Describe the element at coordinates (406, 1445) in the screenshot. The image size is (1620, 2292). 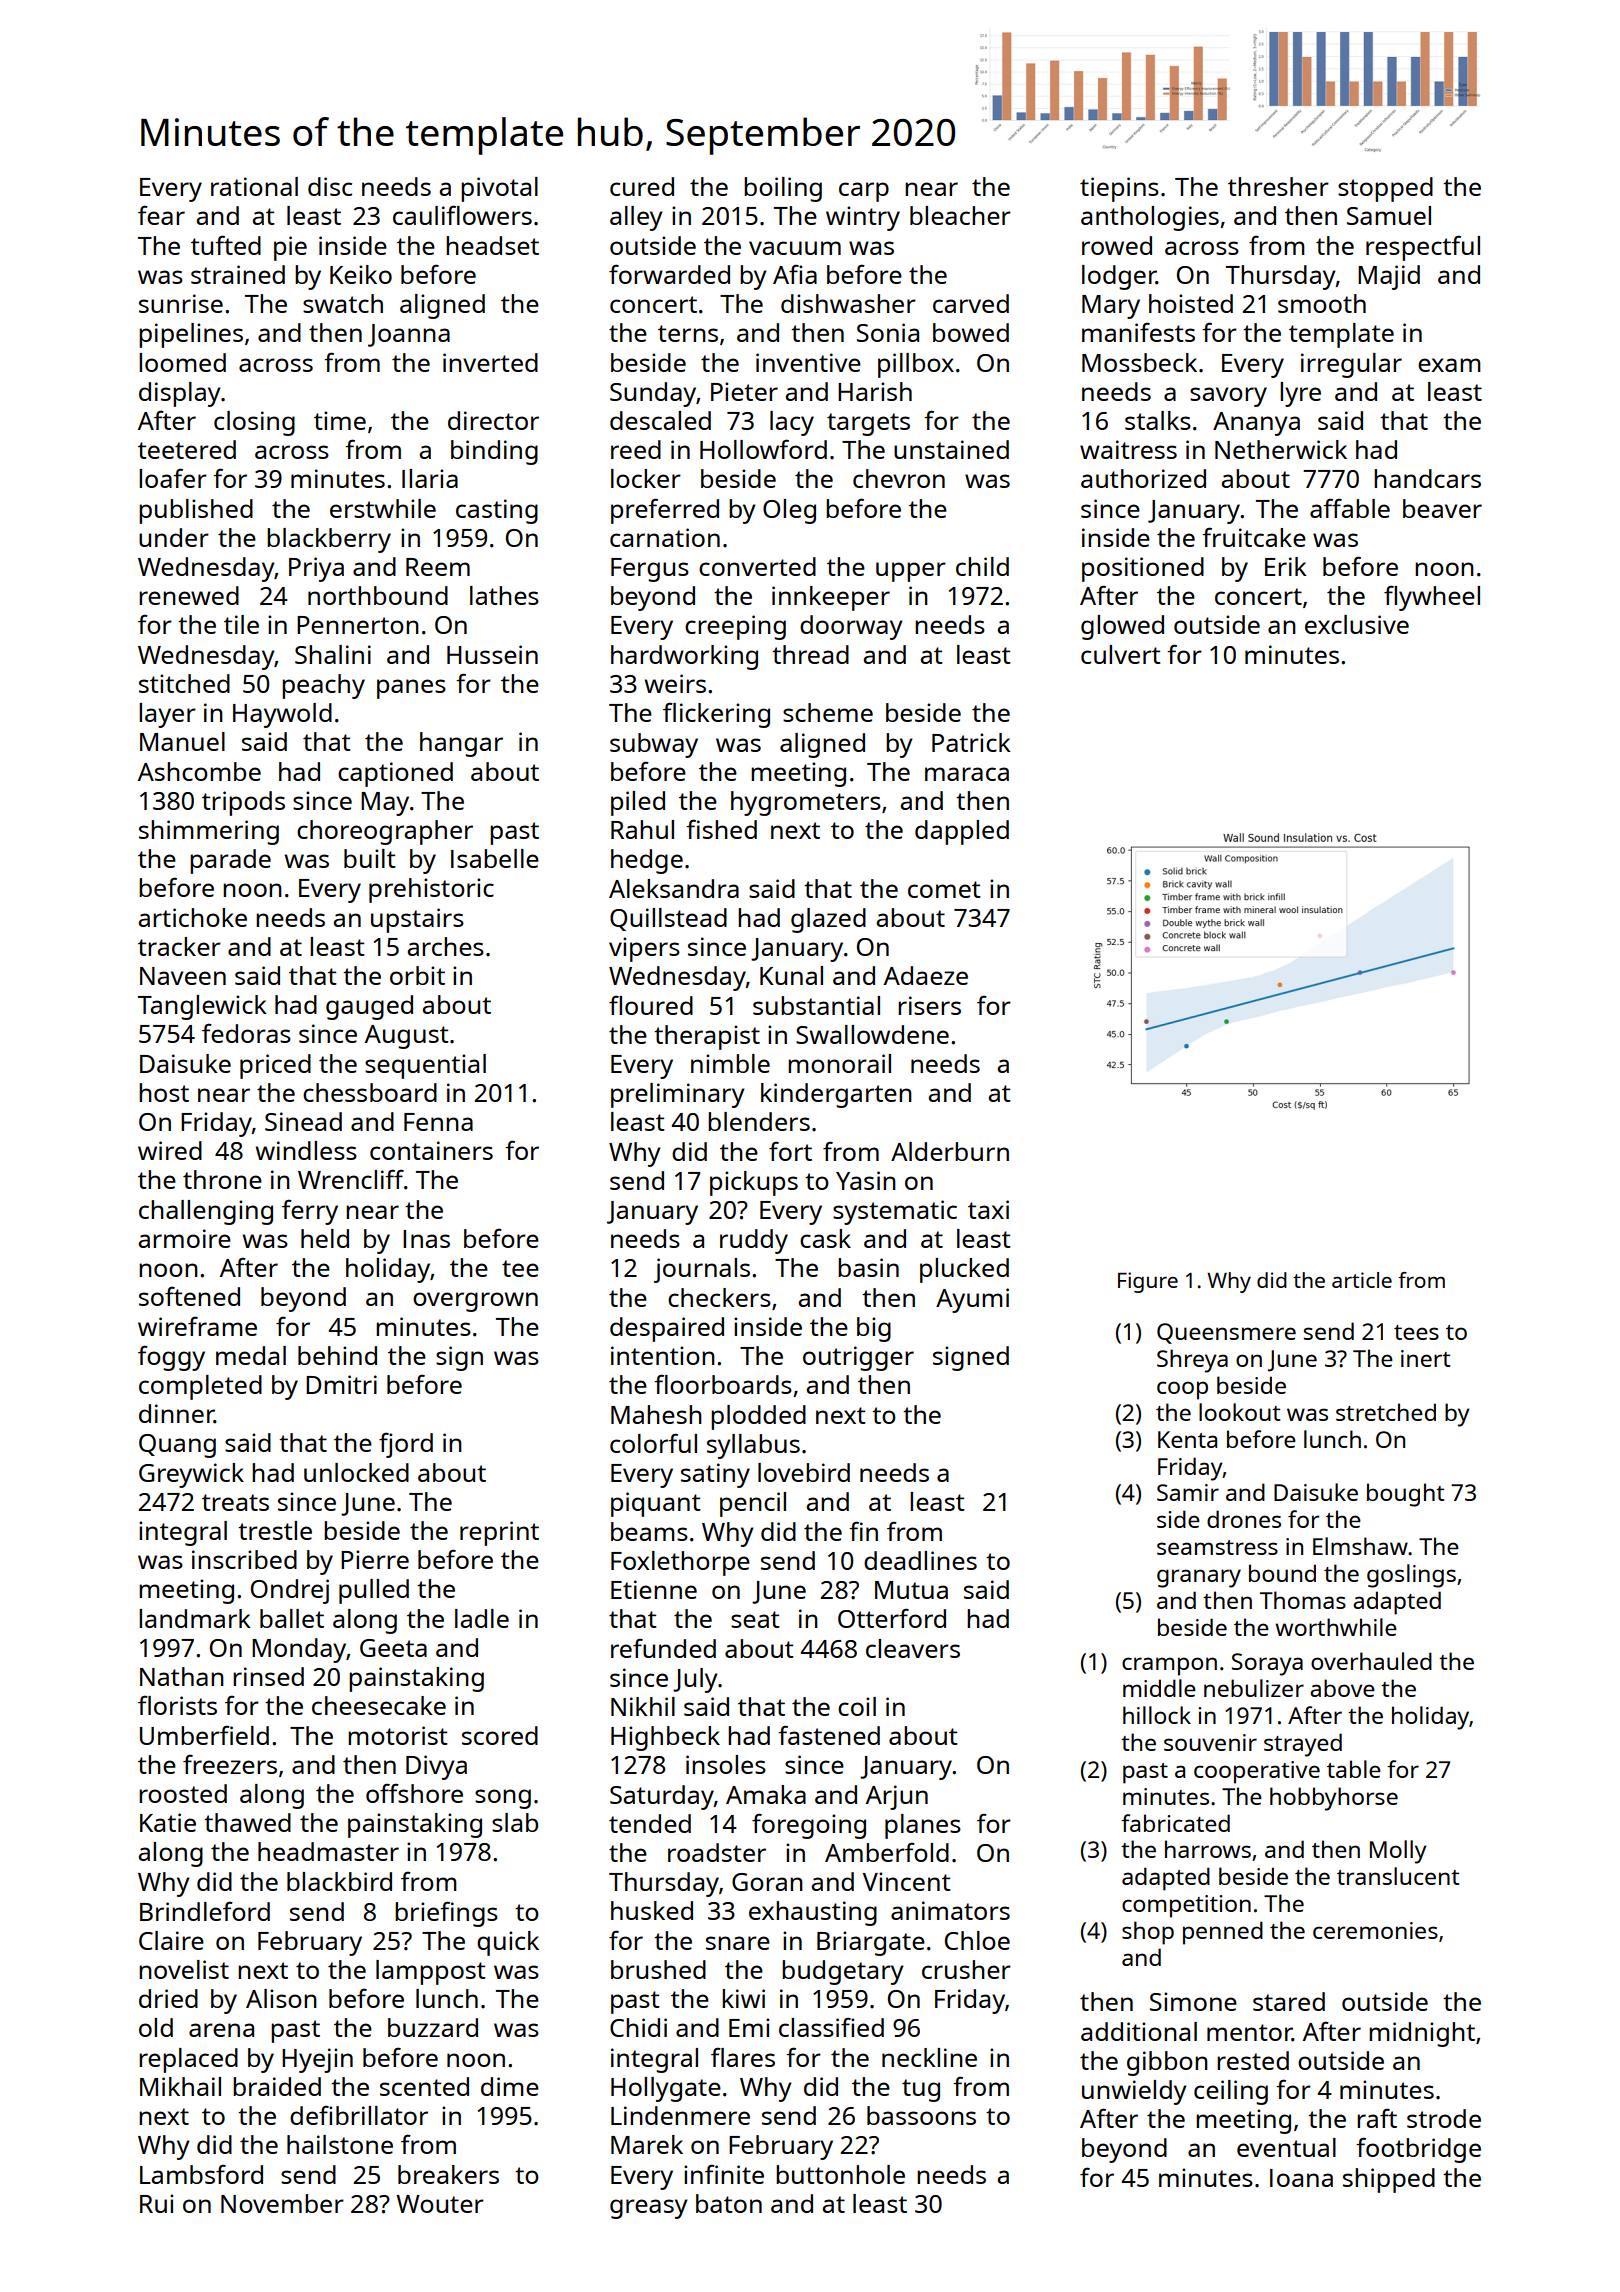
I see `fjord` at that location.
